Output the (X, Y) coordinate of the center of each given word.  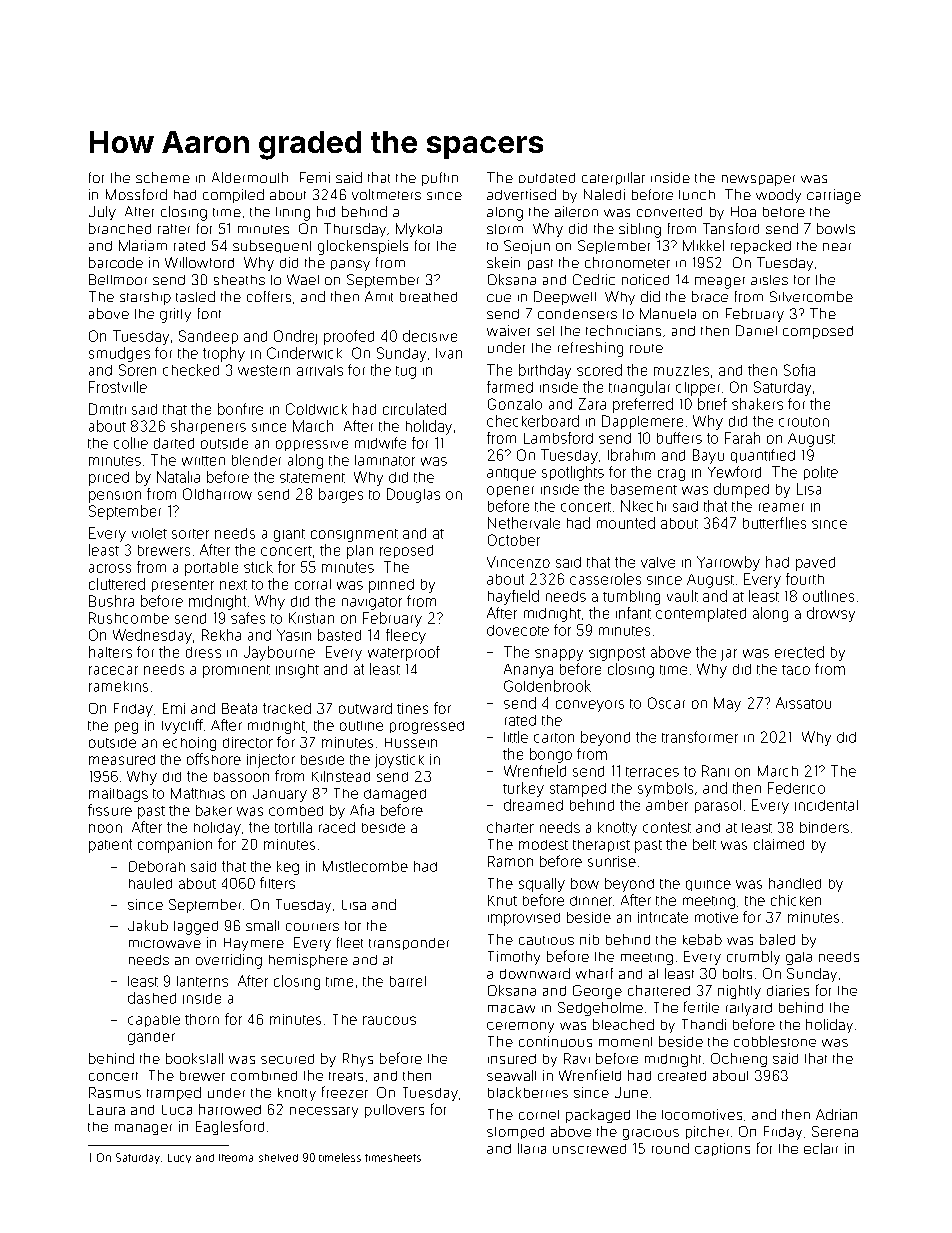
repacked (761, 247)
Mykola (419, 230)
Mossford (136, 194)
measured (122, 760)
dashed (152, 998)
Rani (715, 771)
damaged (395, 795)
